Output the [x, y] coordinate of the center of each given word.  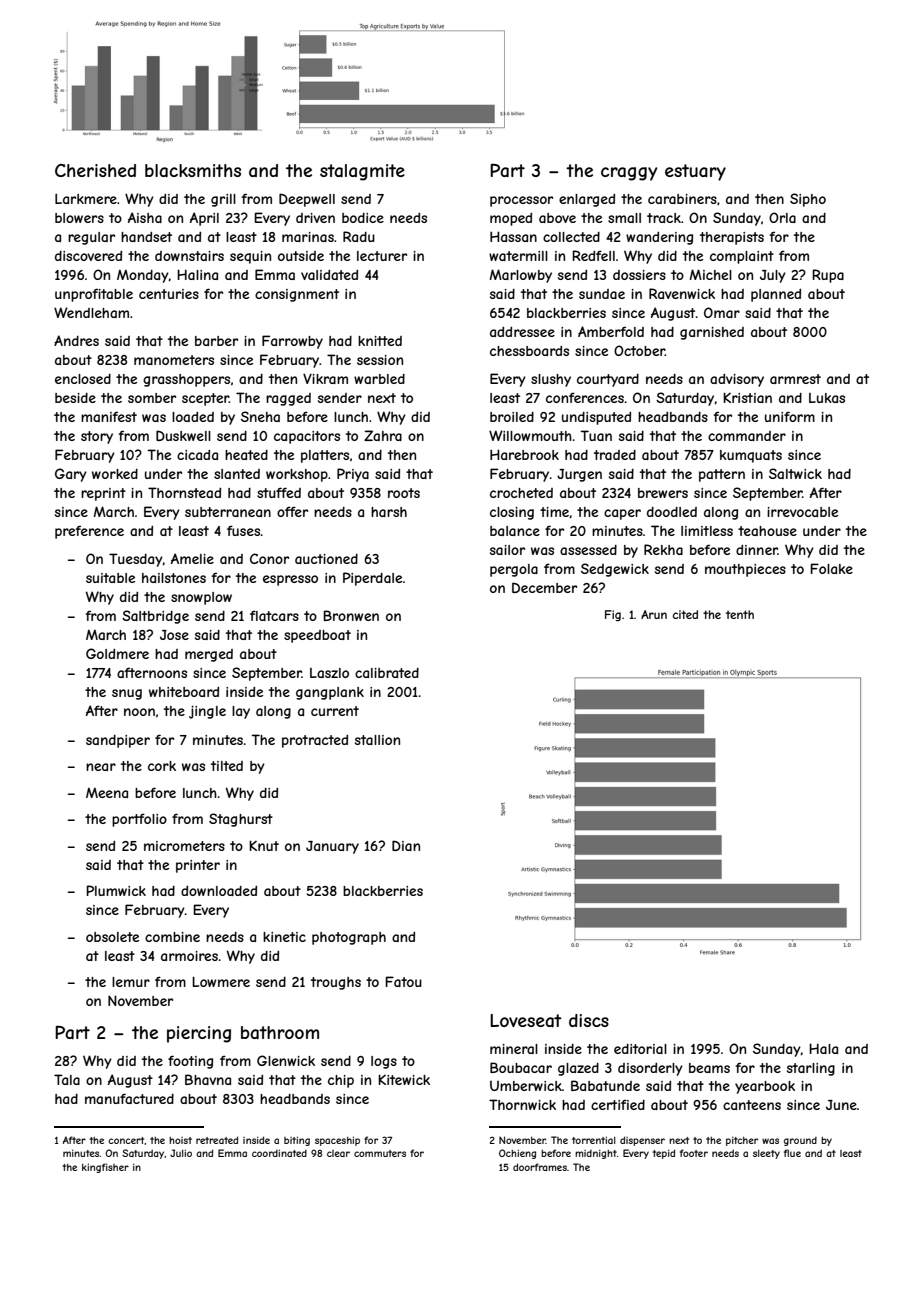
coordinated [279, 1153]
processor [521, 201]
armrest [795, 379]
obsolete [112, 937]
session [380, 360]
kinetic [284, 937]
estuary [695, 172]
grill [223, 200]
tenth [740, 614]
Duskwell [183, 435]
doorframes [540, 1167]
